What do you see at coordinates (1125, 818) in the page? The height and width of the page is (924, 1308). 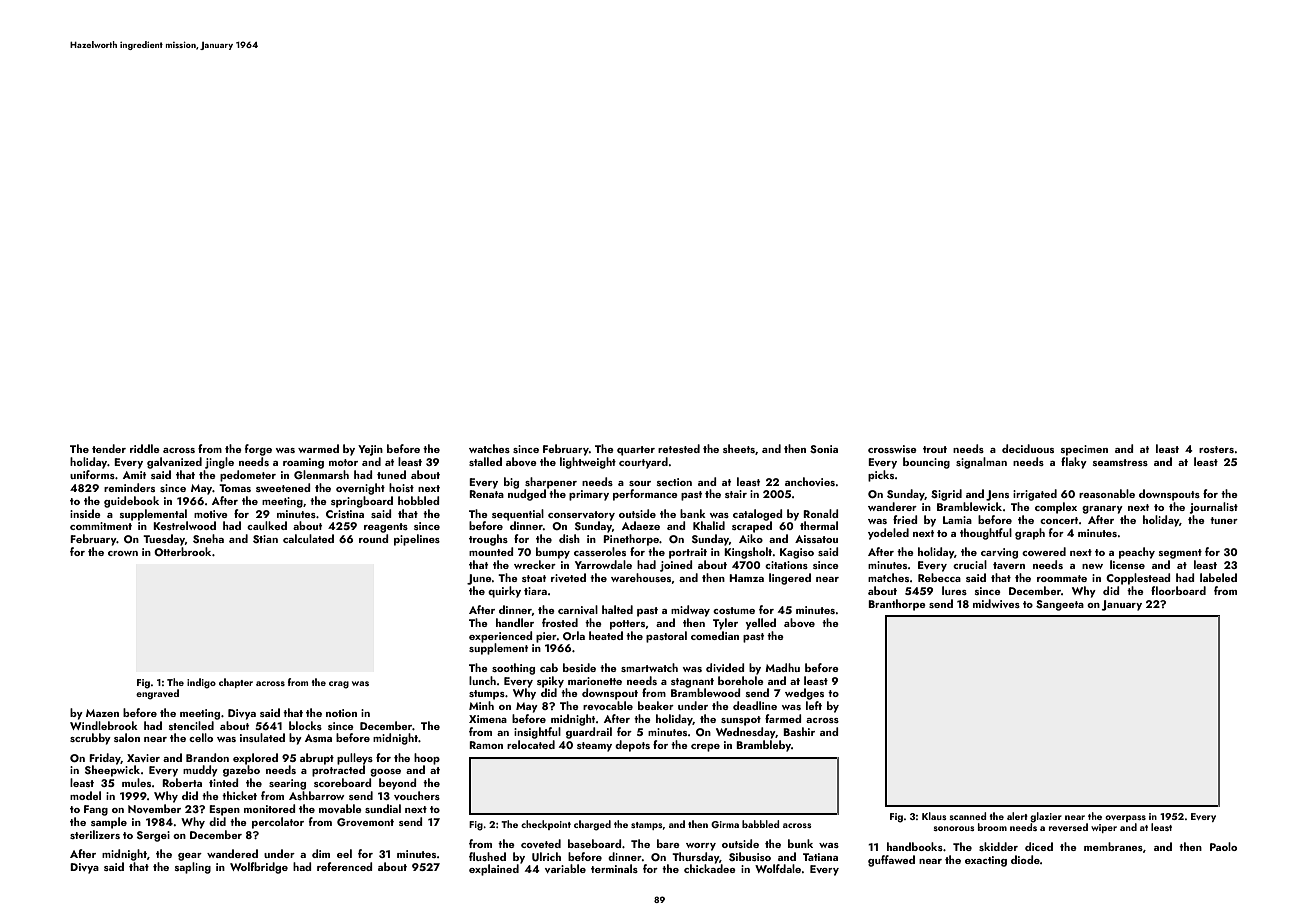 I see `overpass` at bounding box center [1125, 818].
